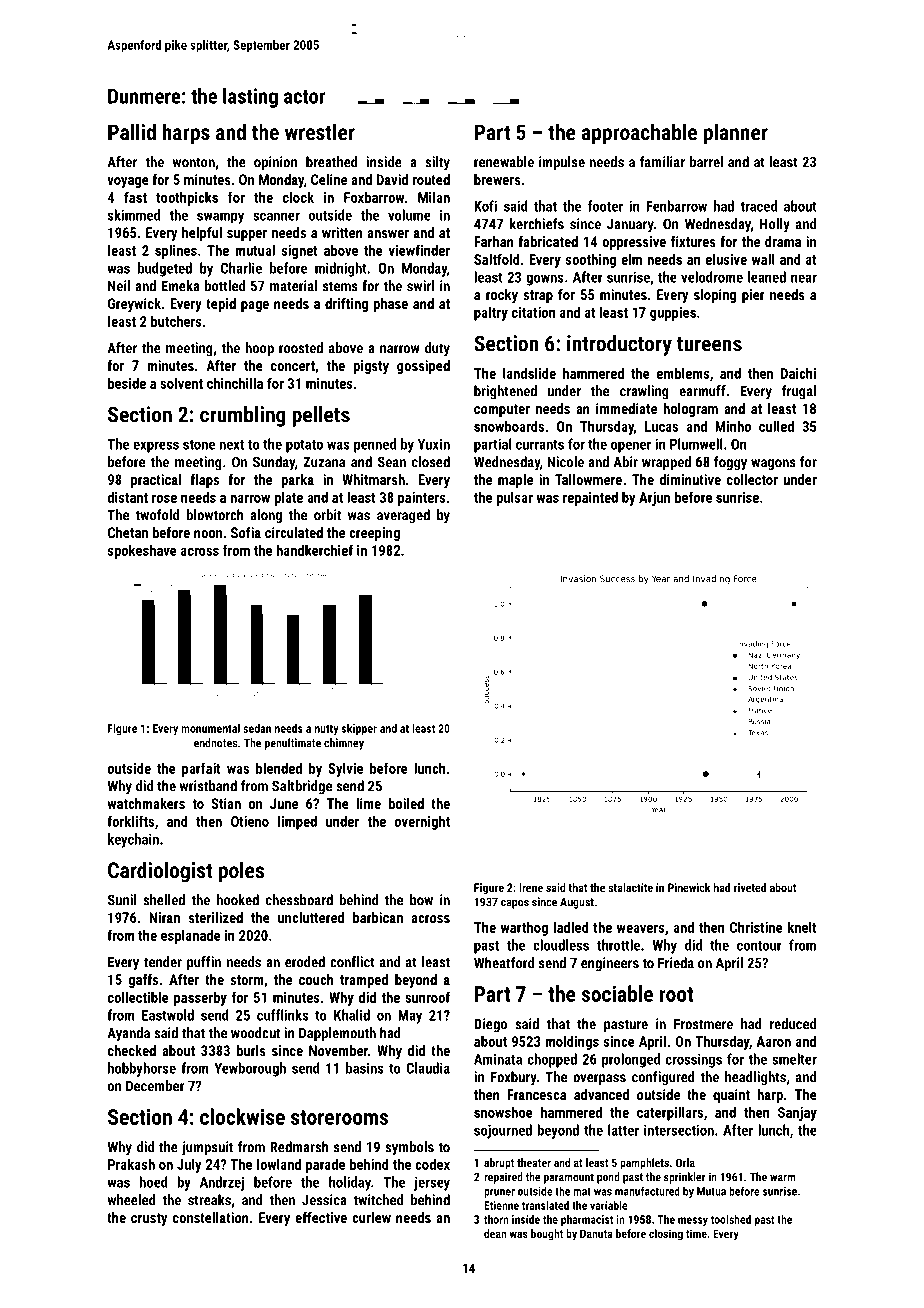 This document has height=1308, width=924. Describe the element at coordinates (134, 305) in the document. I see `Greywick` at that location.
